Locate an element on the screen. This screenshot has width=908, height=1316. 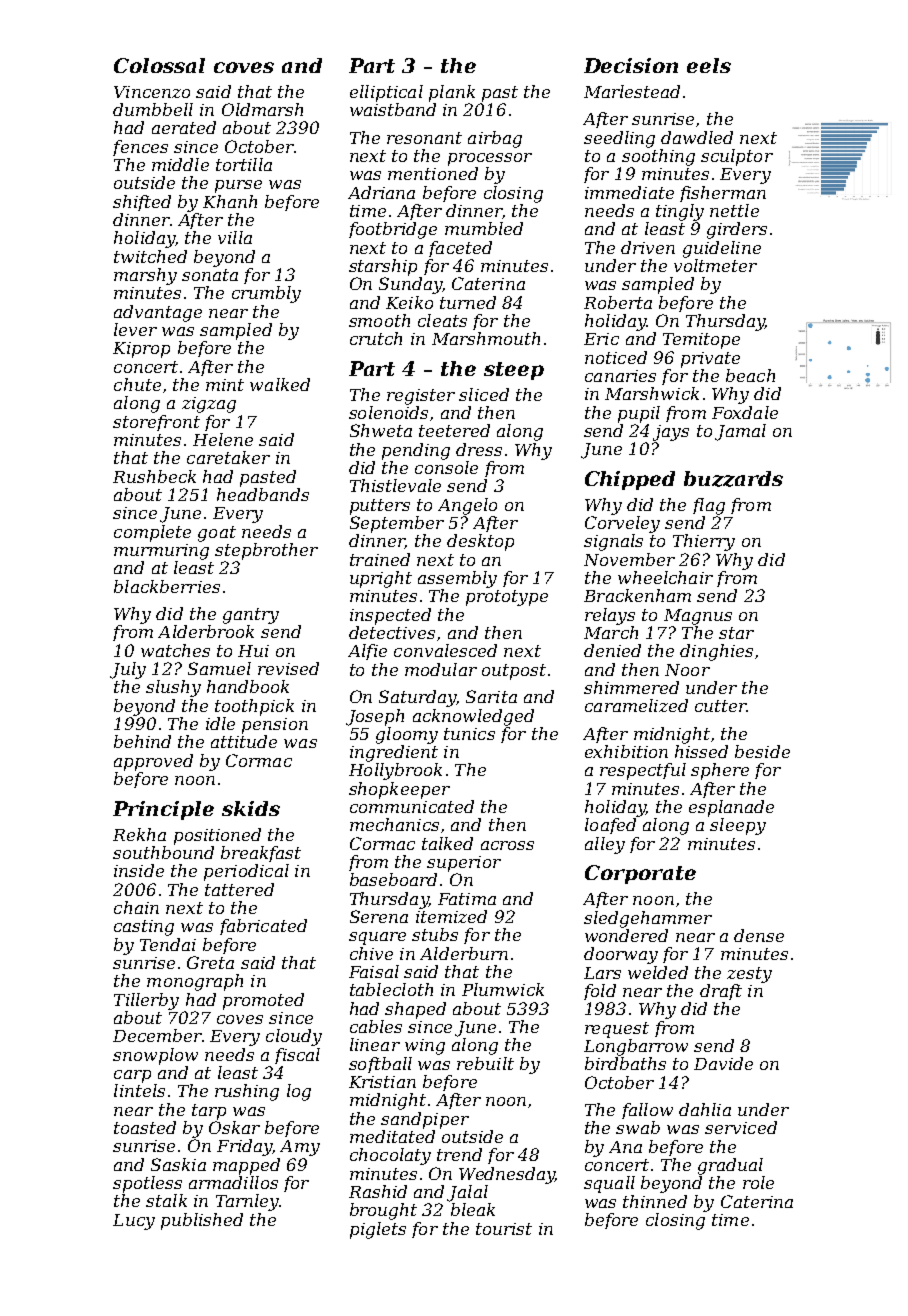
draft is located at coordinates (721, 992).
